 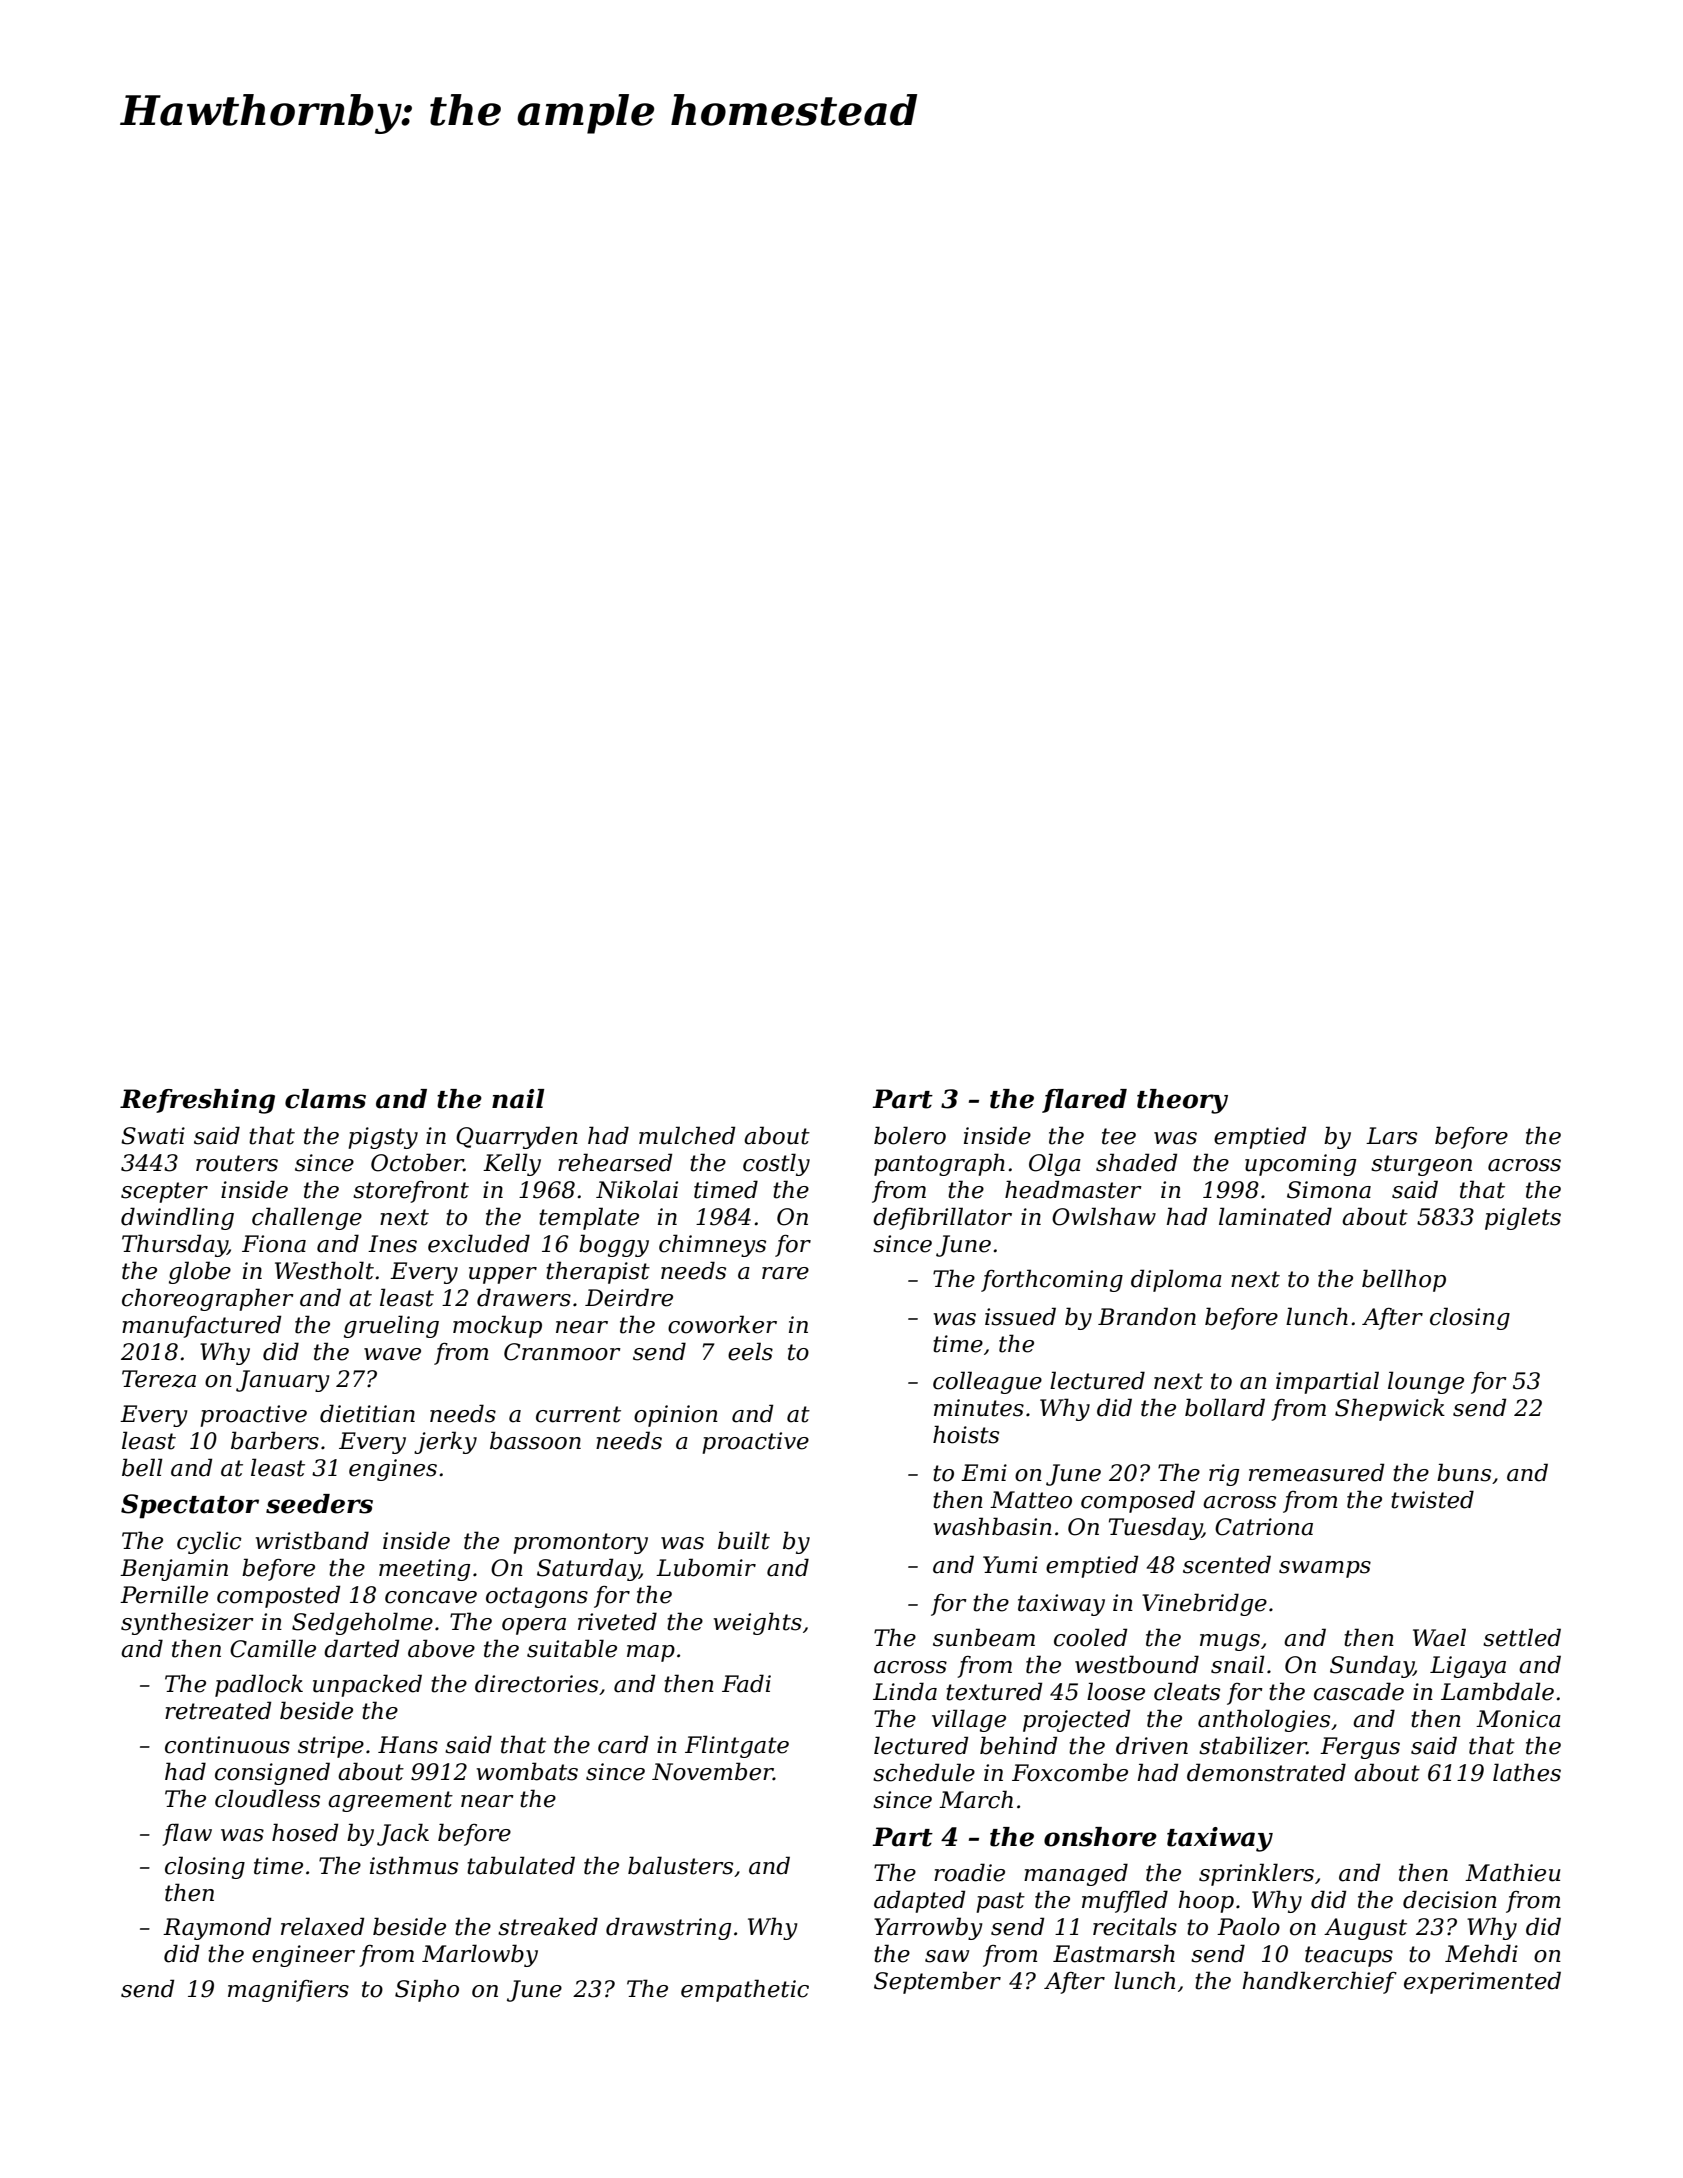 What do you see at coordinates (288, 1991) in the screenshot?
I see `magnifiers` at bounding box center [288, 1991].
